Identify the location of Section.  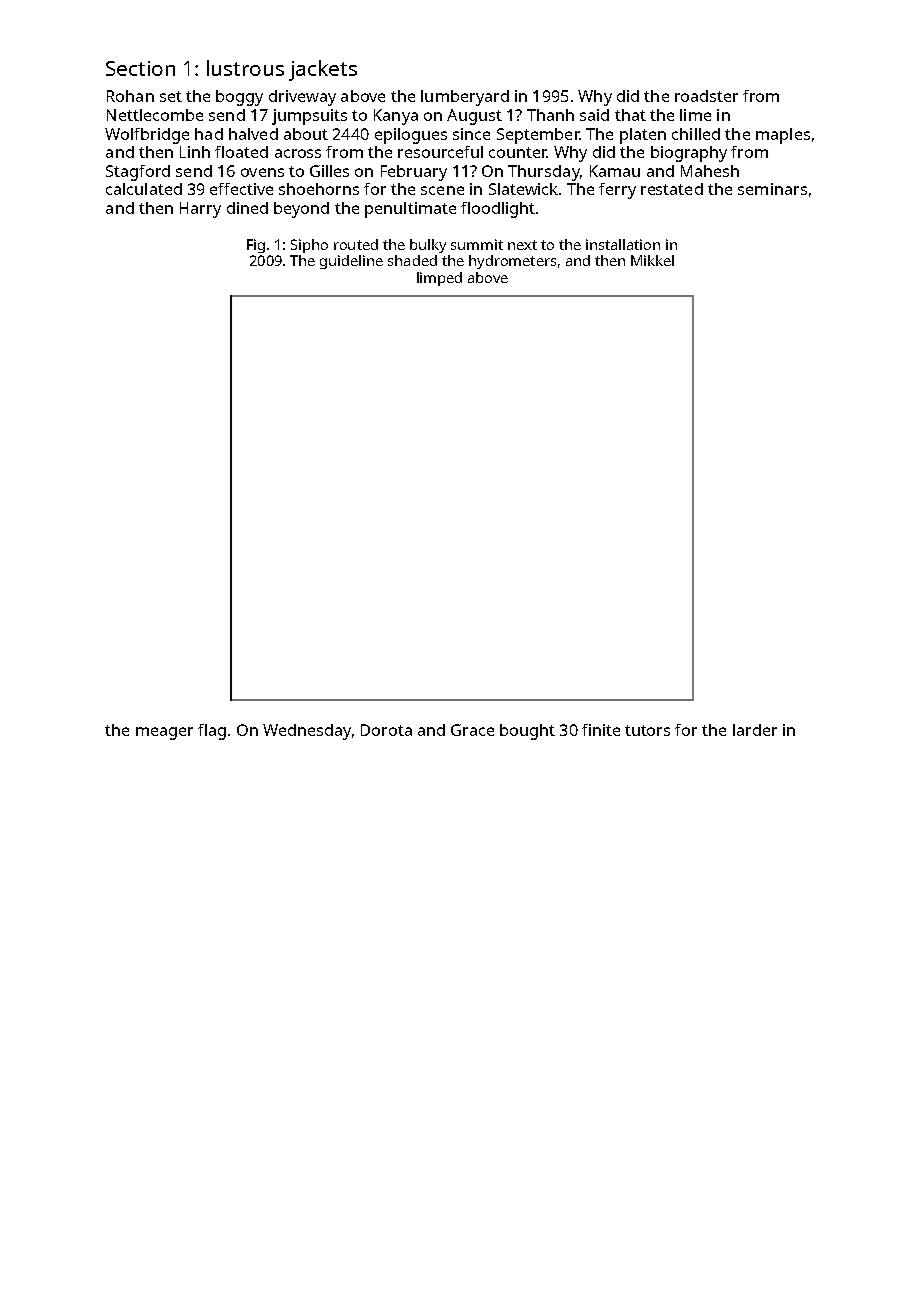
(140, 68).
